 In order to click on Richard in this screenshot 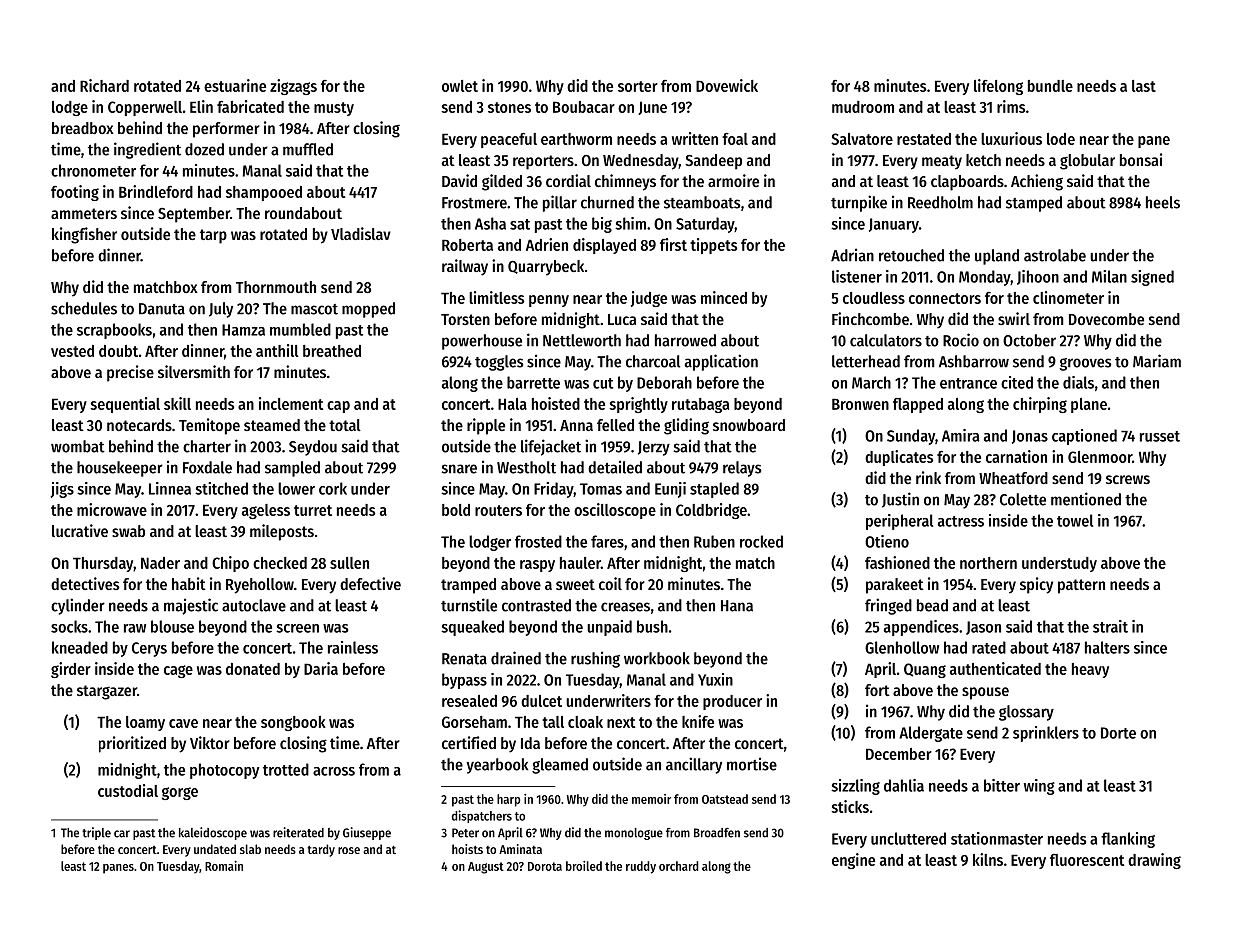, I will do `click(104, 85)`.
